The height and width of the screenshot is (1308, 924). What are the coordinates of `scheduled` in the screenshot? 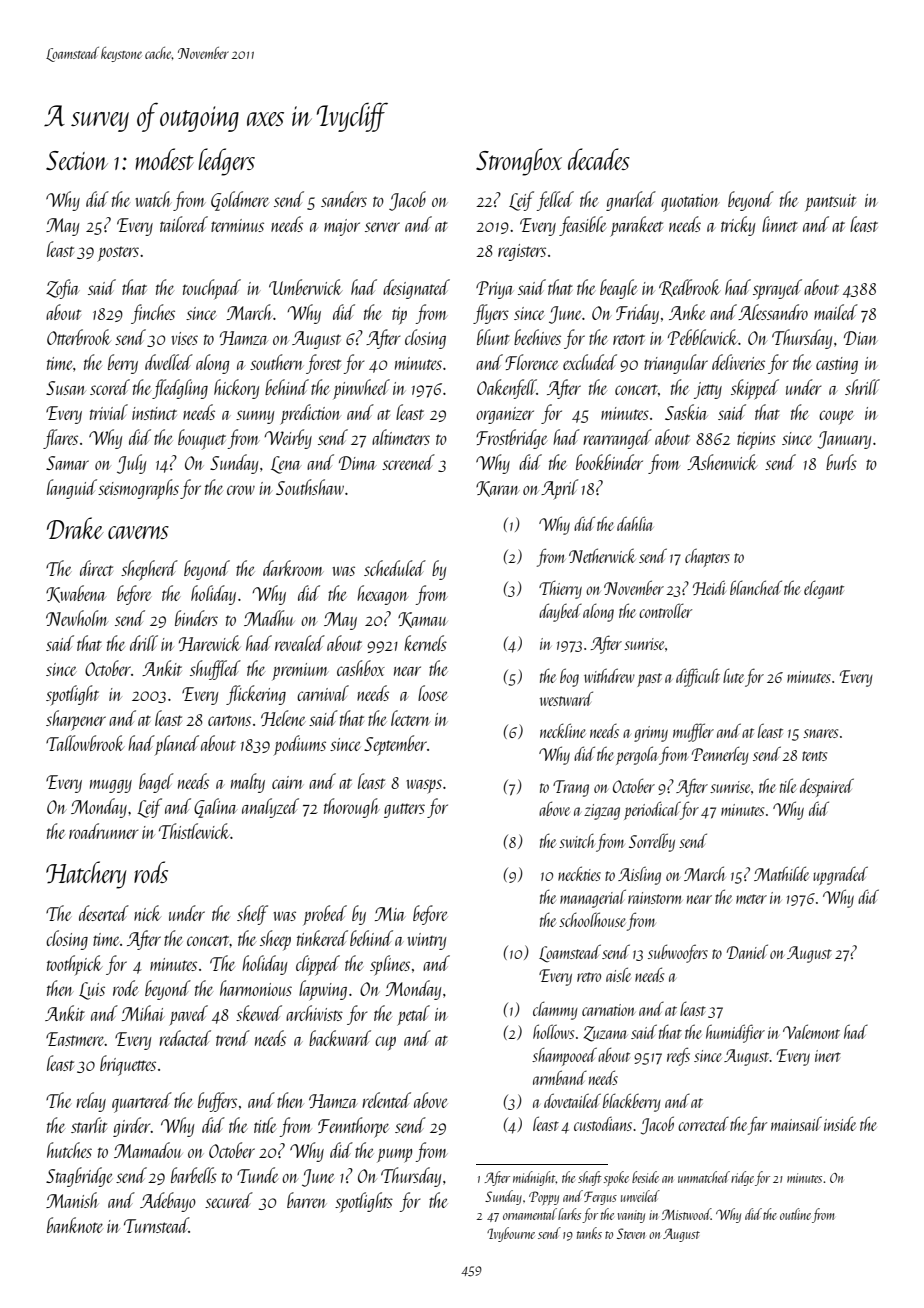 It's located at (395, 568).
